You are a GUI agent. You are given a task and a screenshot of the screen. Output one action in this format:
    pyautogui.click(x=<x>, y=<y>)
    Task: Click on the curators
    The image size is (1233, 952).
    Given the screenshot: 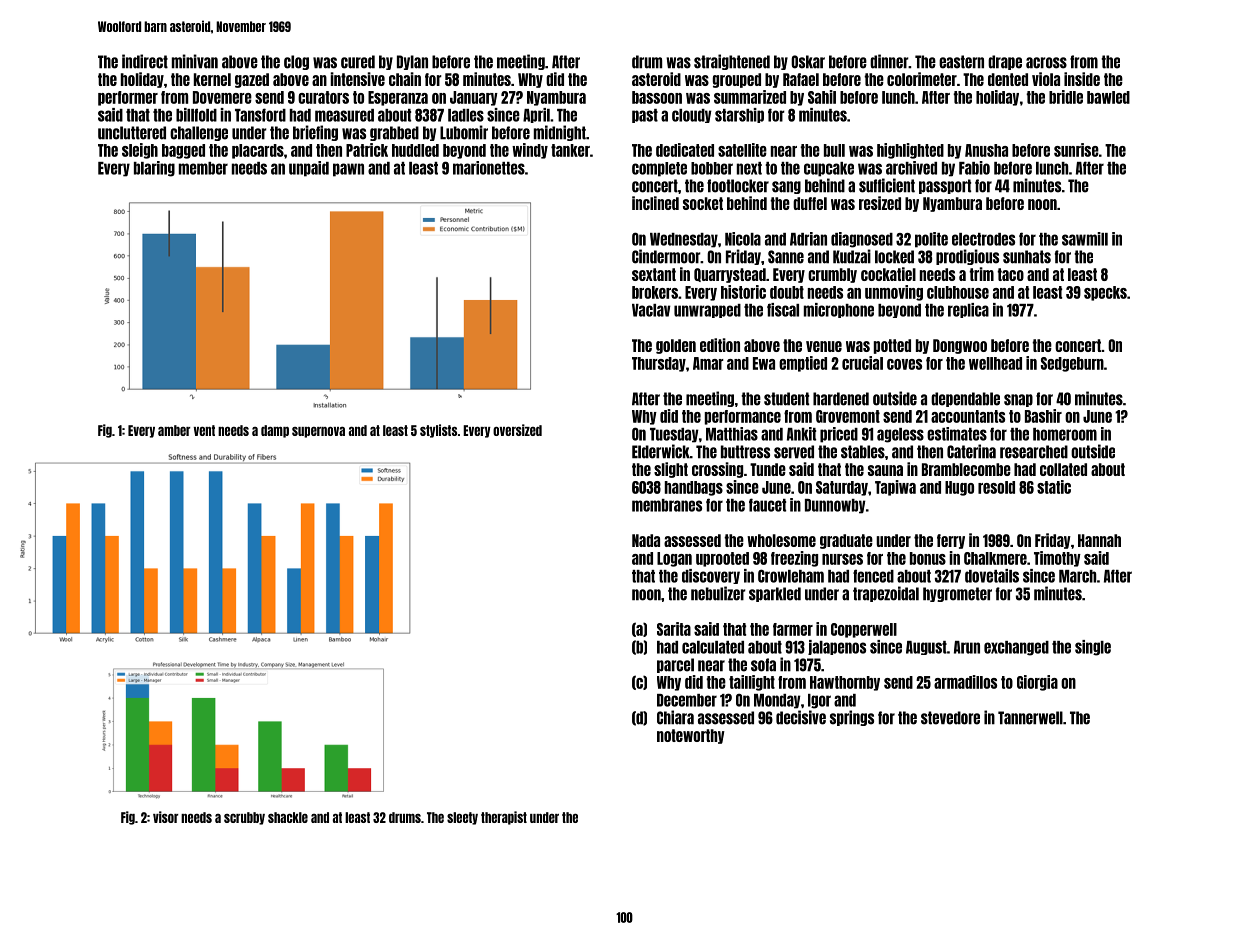 What is the action you would take?
    pyautogui.click(x=323, y=97)
